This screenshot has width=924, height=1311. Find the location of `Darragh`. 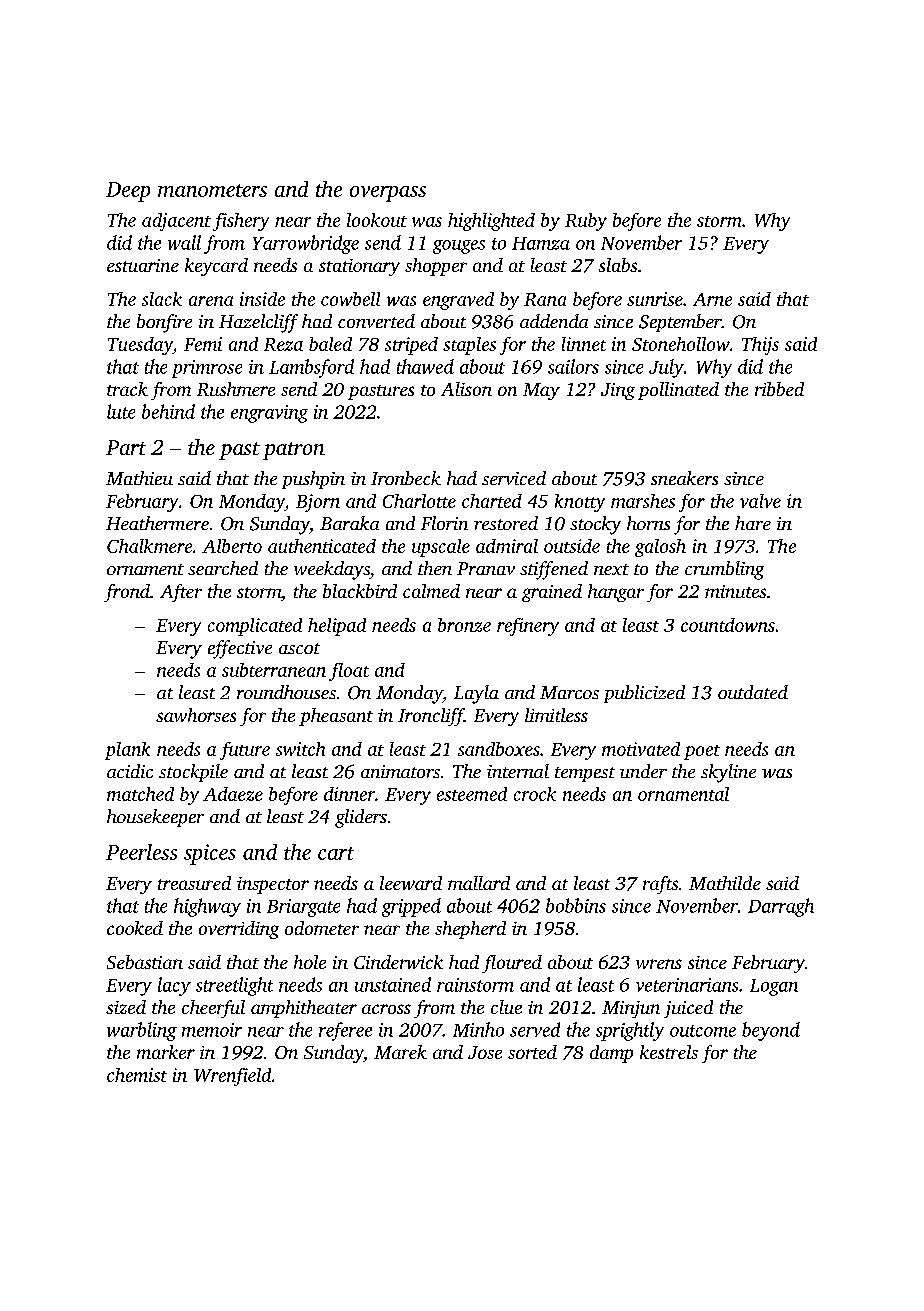

Darragh is located at coordinates (781, 907).
